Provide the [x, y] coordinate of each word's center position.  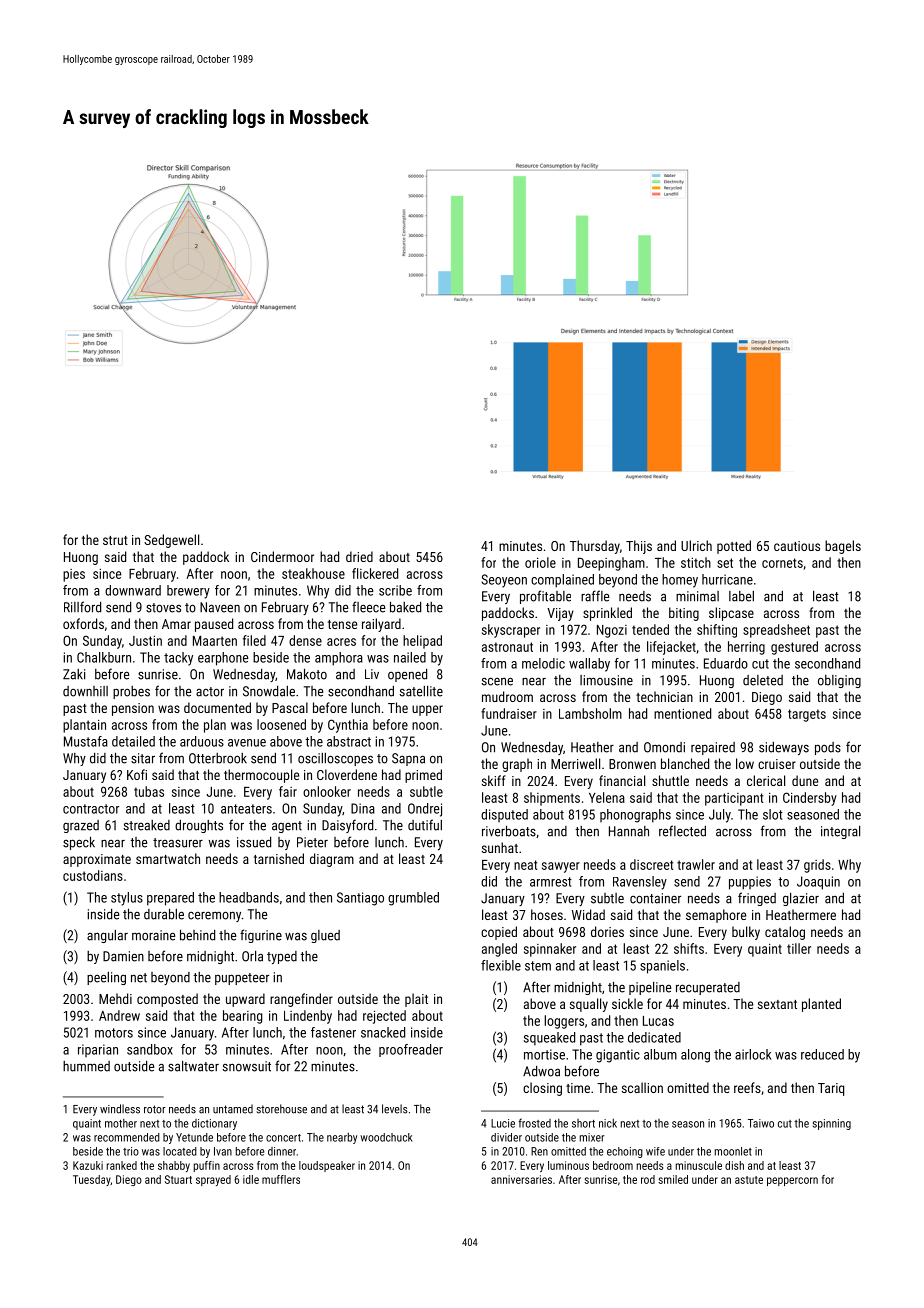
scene [497, 681]
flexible [501, 965]
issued [254, 842]
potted [734, 547]
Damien [123, 956]
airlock [753, 1054]
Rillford [82, 607]
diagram [332, 860]
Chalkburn [104, 657]
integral [840, 832]
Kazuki [88, 1165]
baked [405, 607]
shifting [717, 631]
